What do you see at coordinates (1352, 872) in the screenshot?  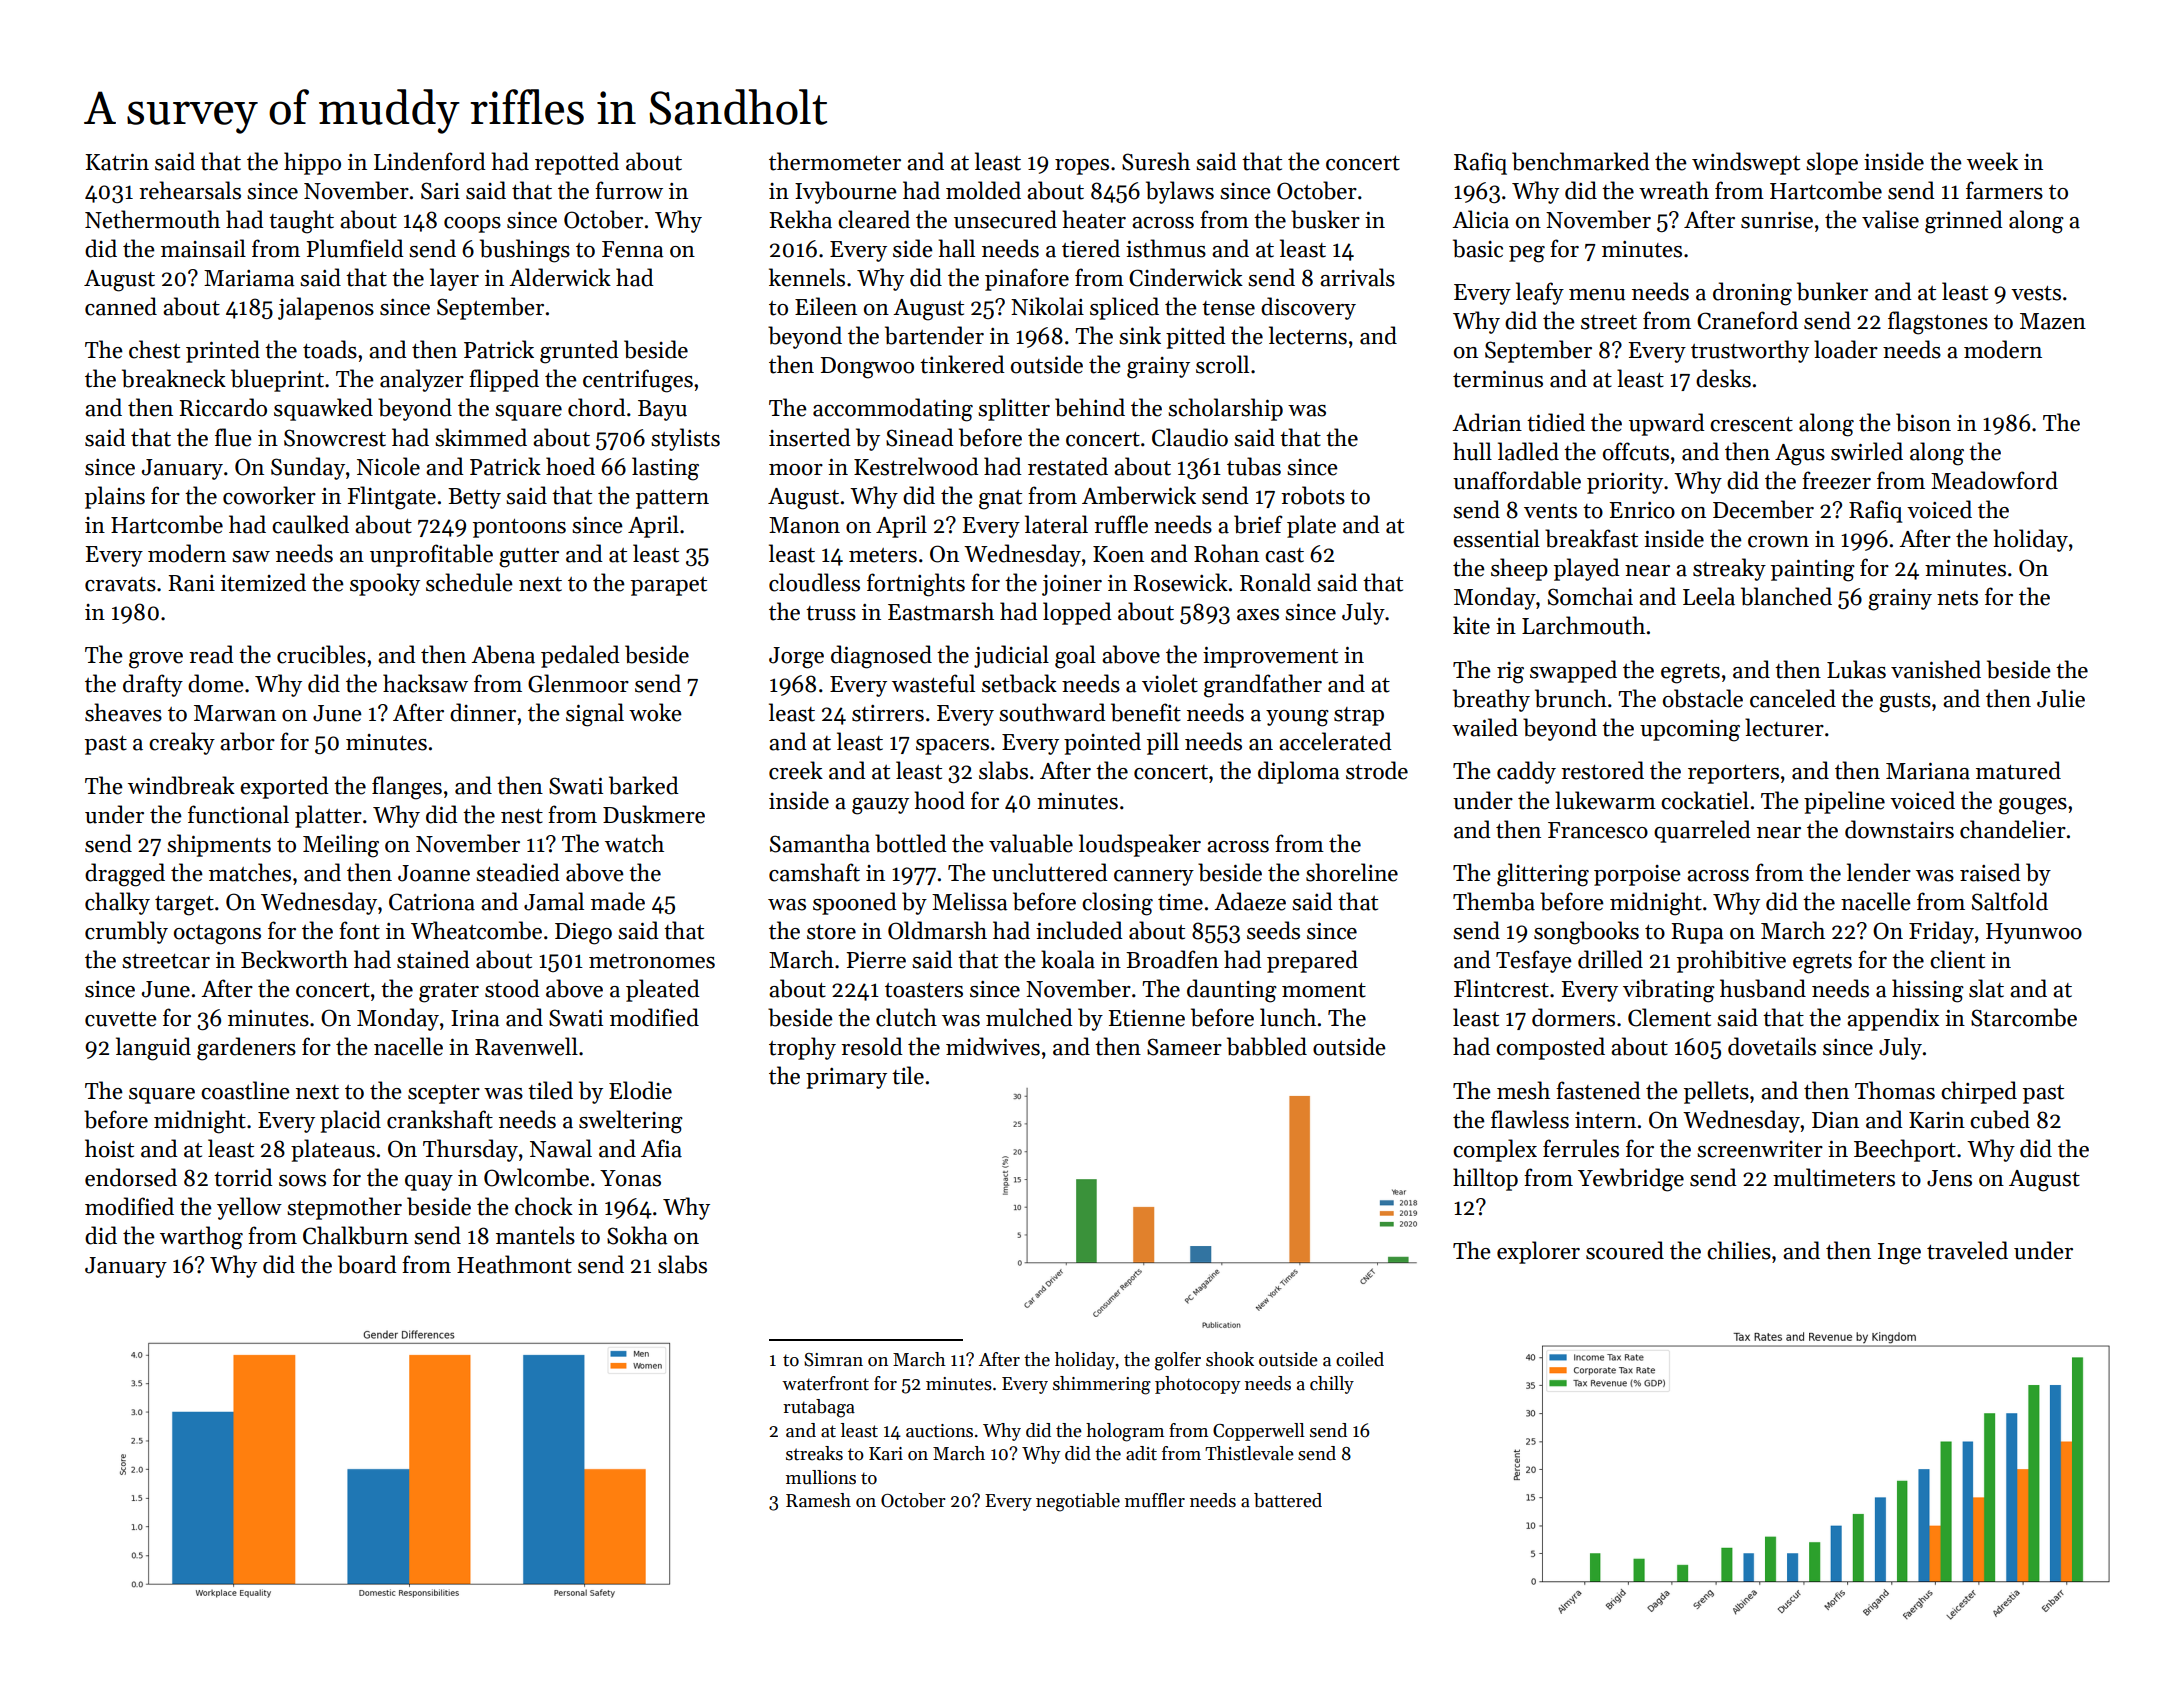 I see `shoreline` at bounding box center [1352, 872].
